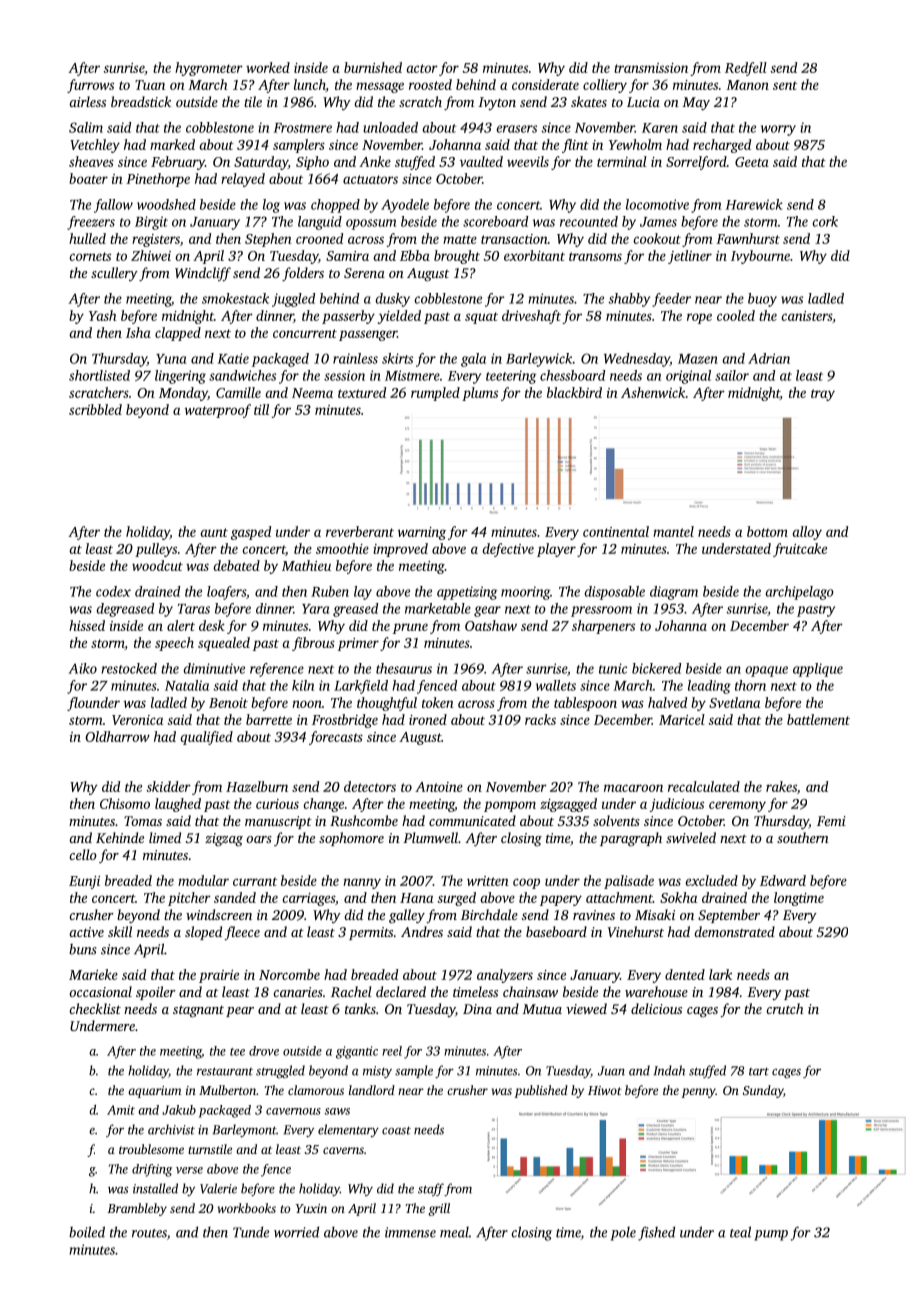 The image size is (924, 1308). I want to click on delicious, so click(656, 1008).
